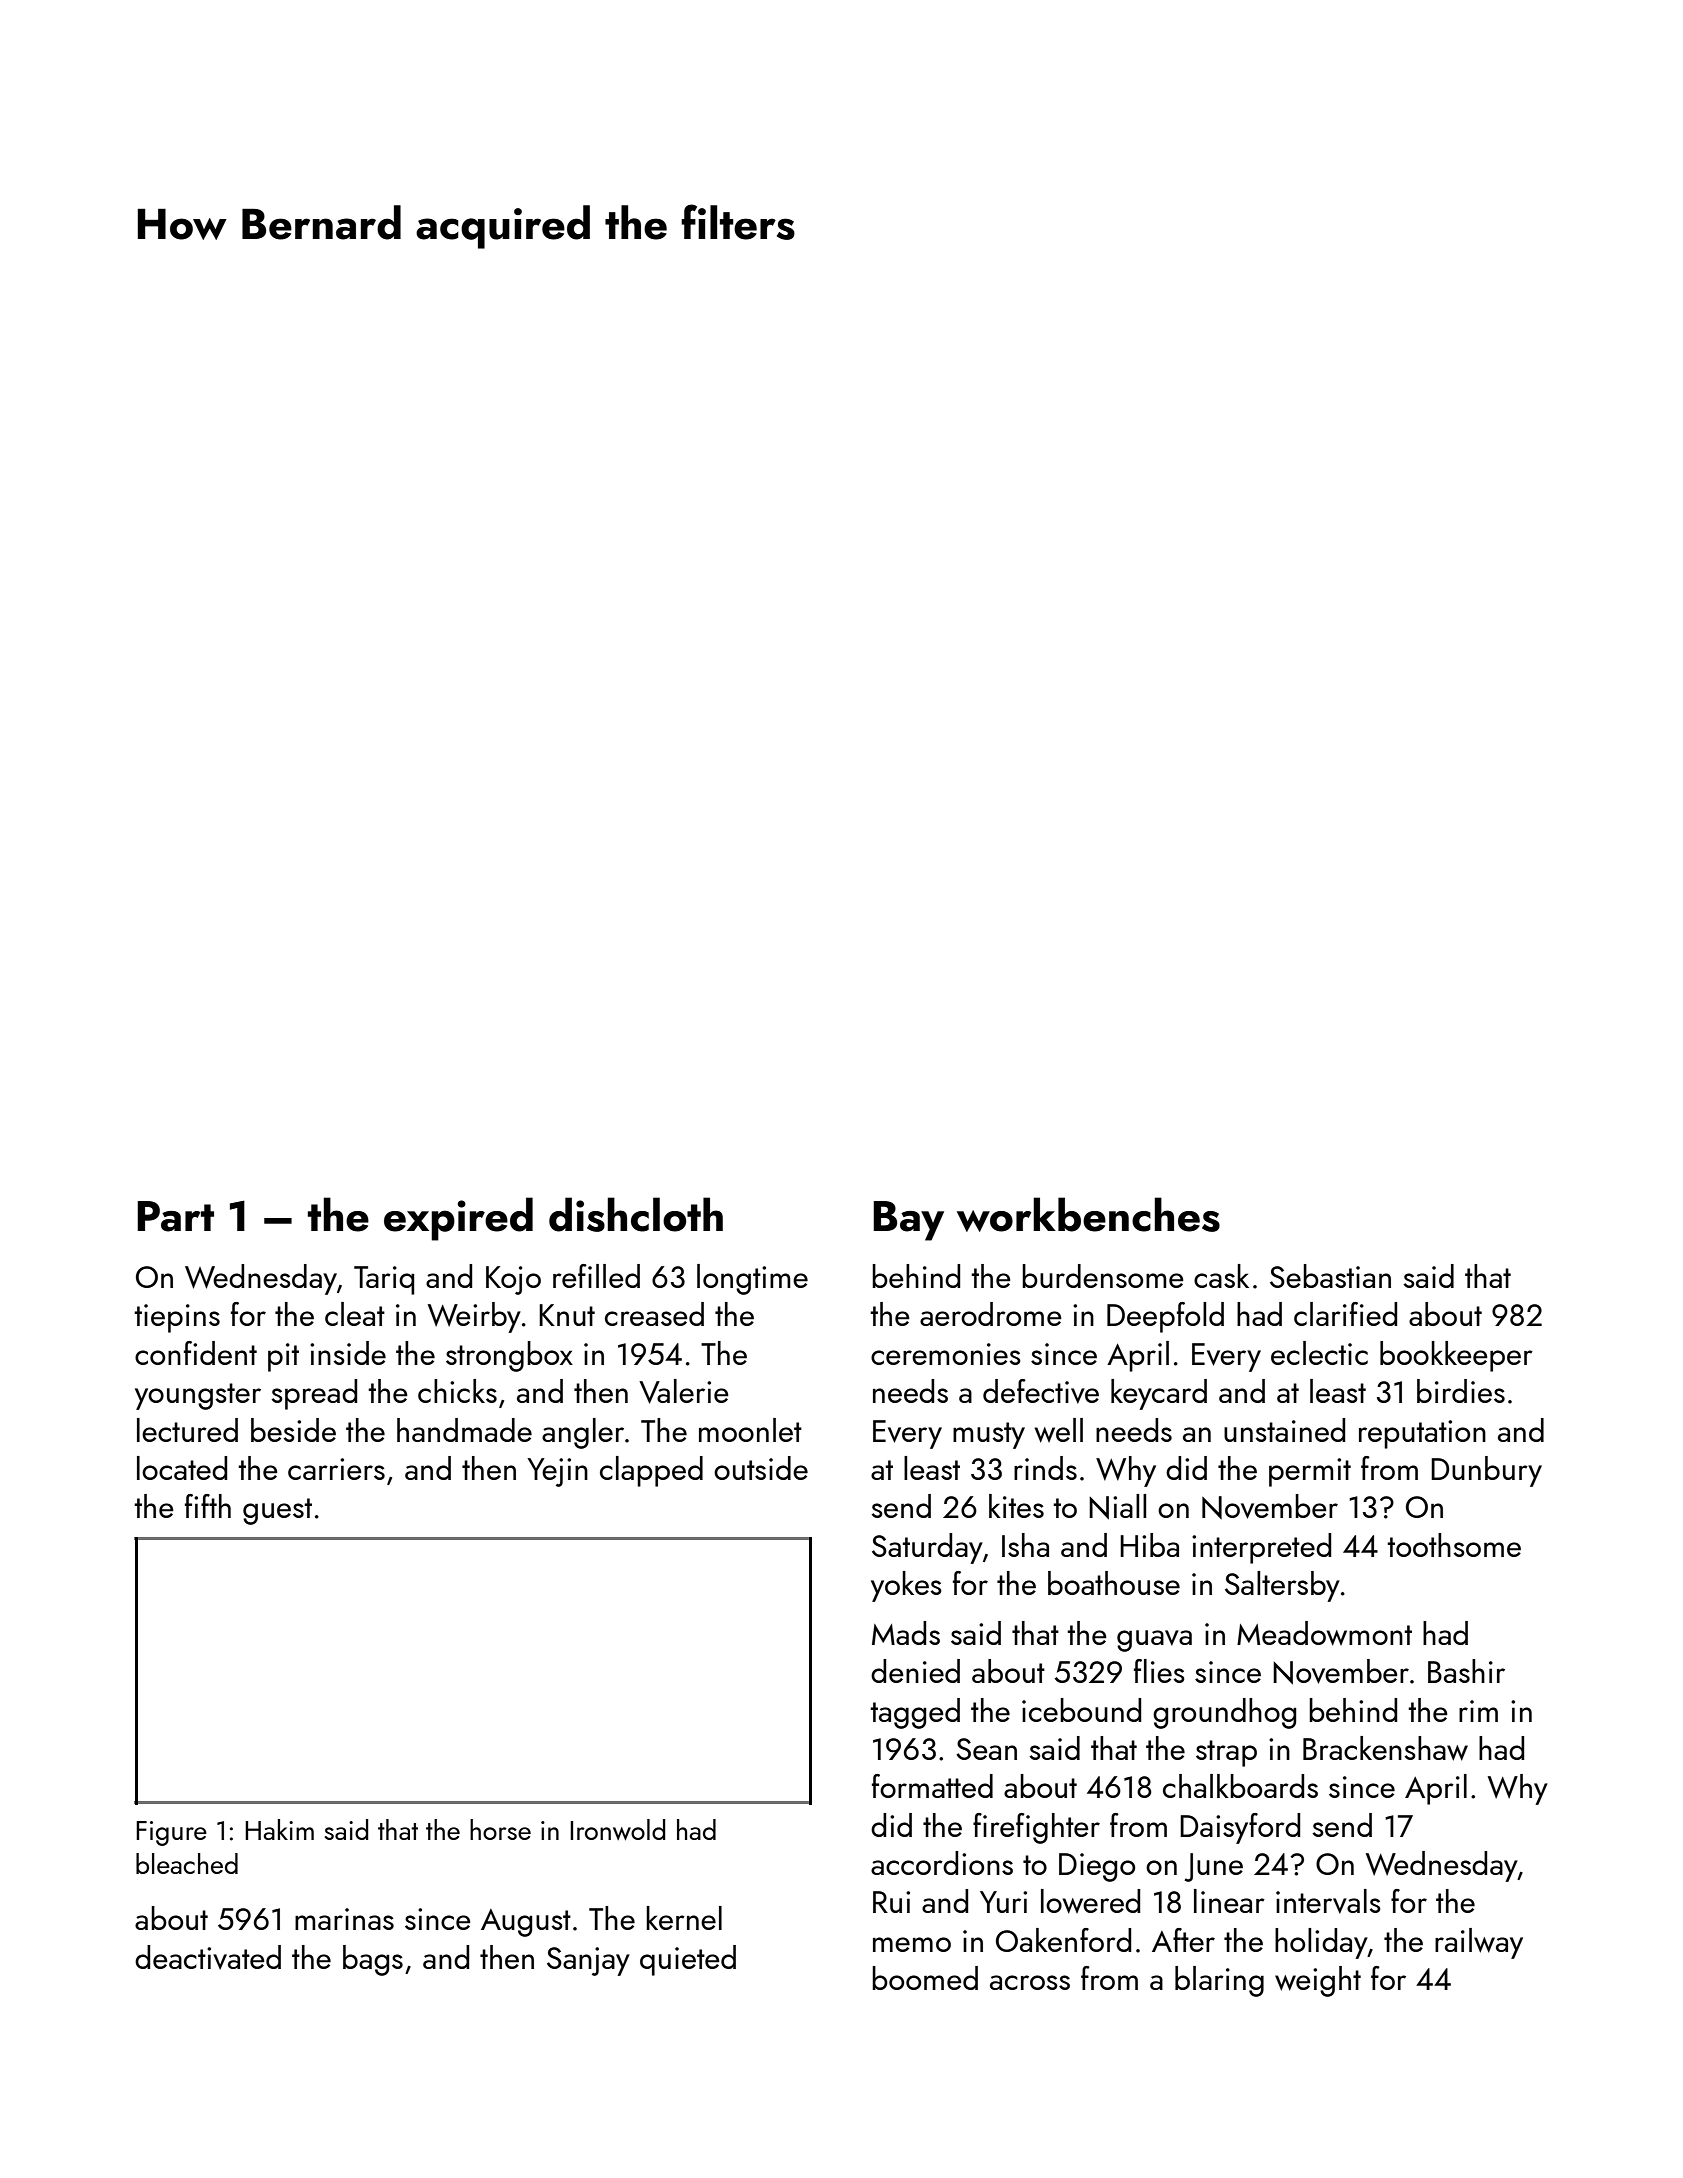  I want to click on clarified, so click(1345, 1314).
